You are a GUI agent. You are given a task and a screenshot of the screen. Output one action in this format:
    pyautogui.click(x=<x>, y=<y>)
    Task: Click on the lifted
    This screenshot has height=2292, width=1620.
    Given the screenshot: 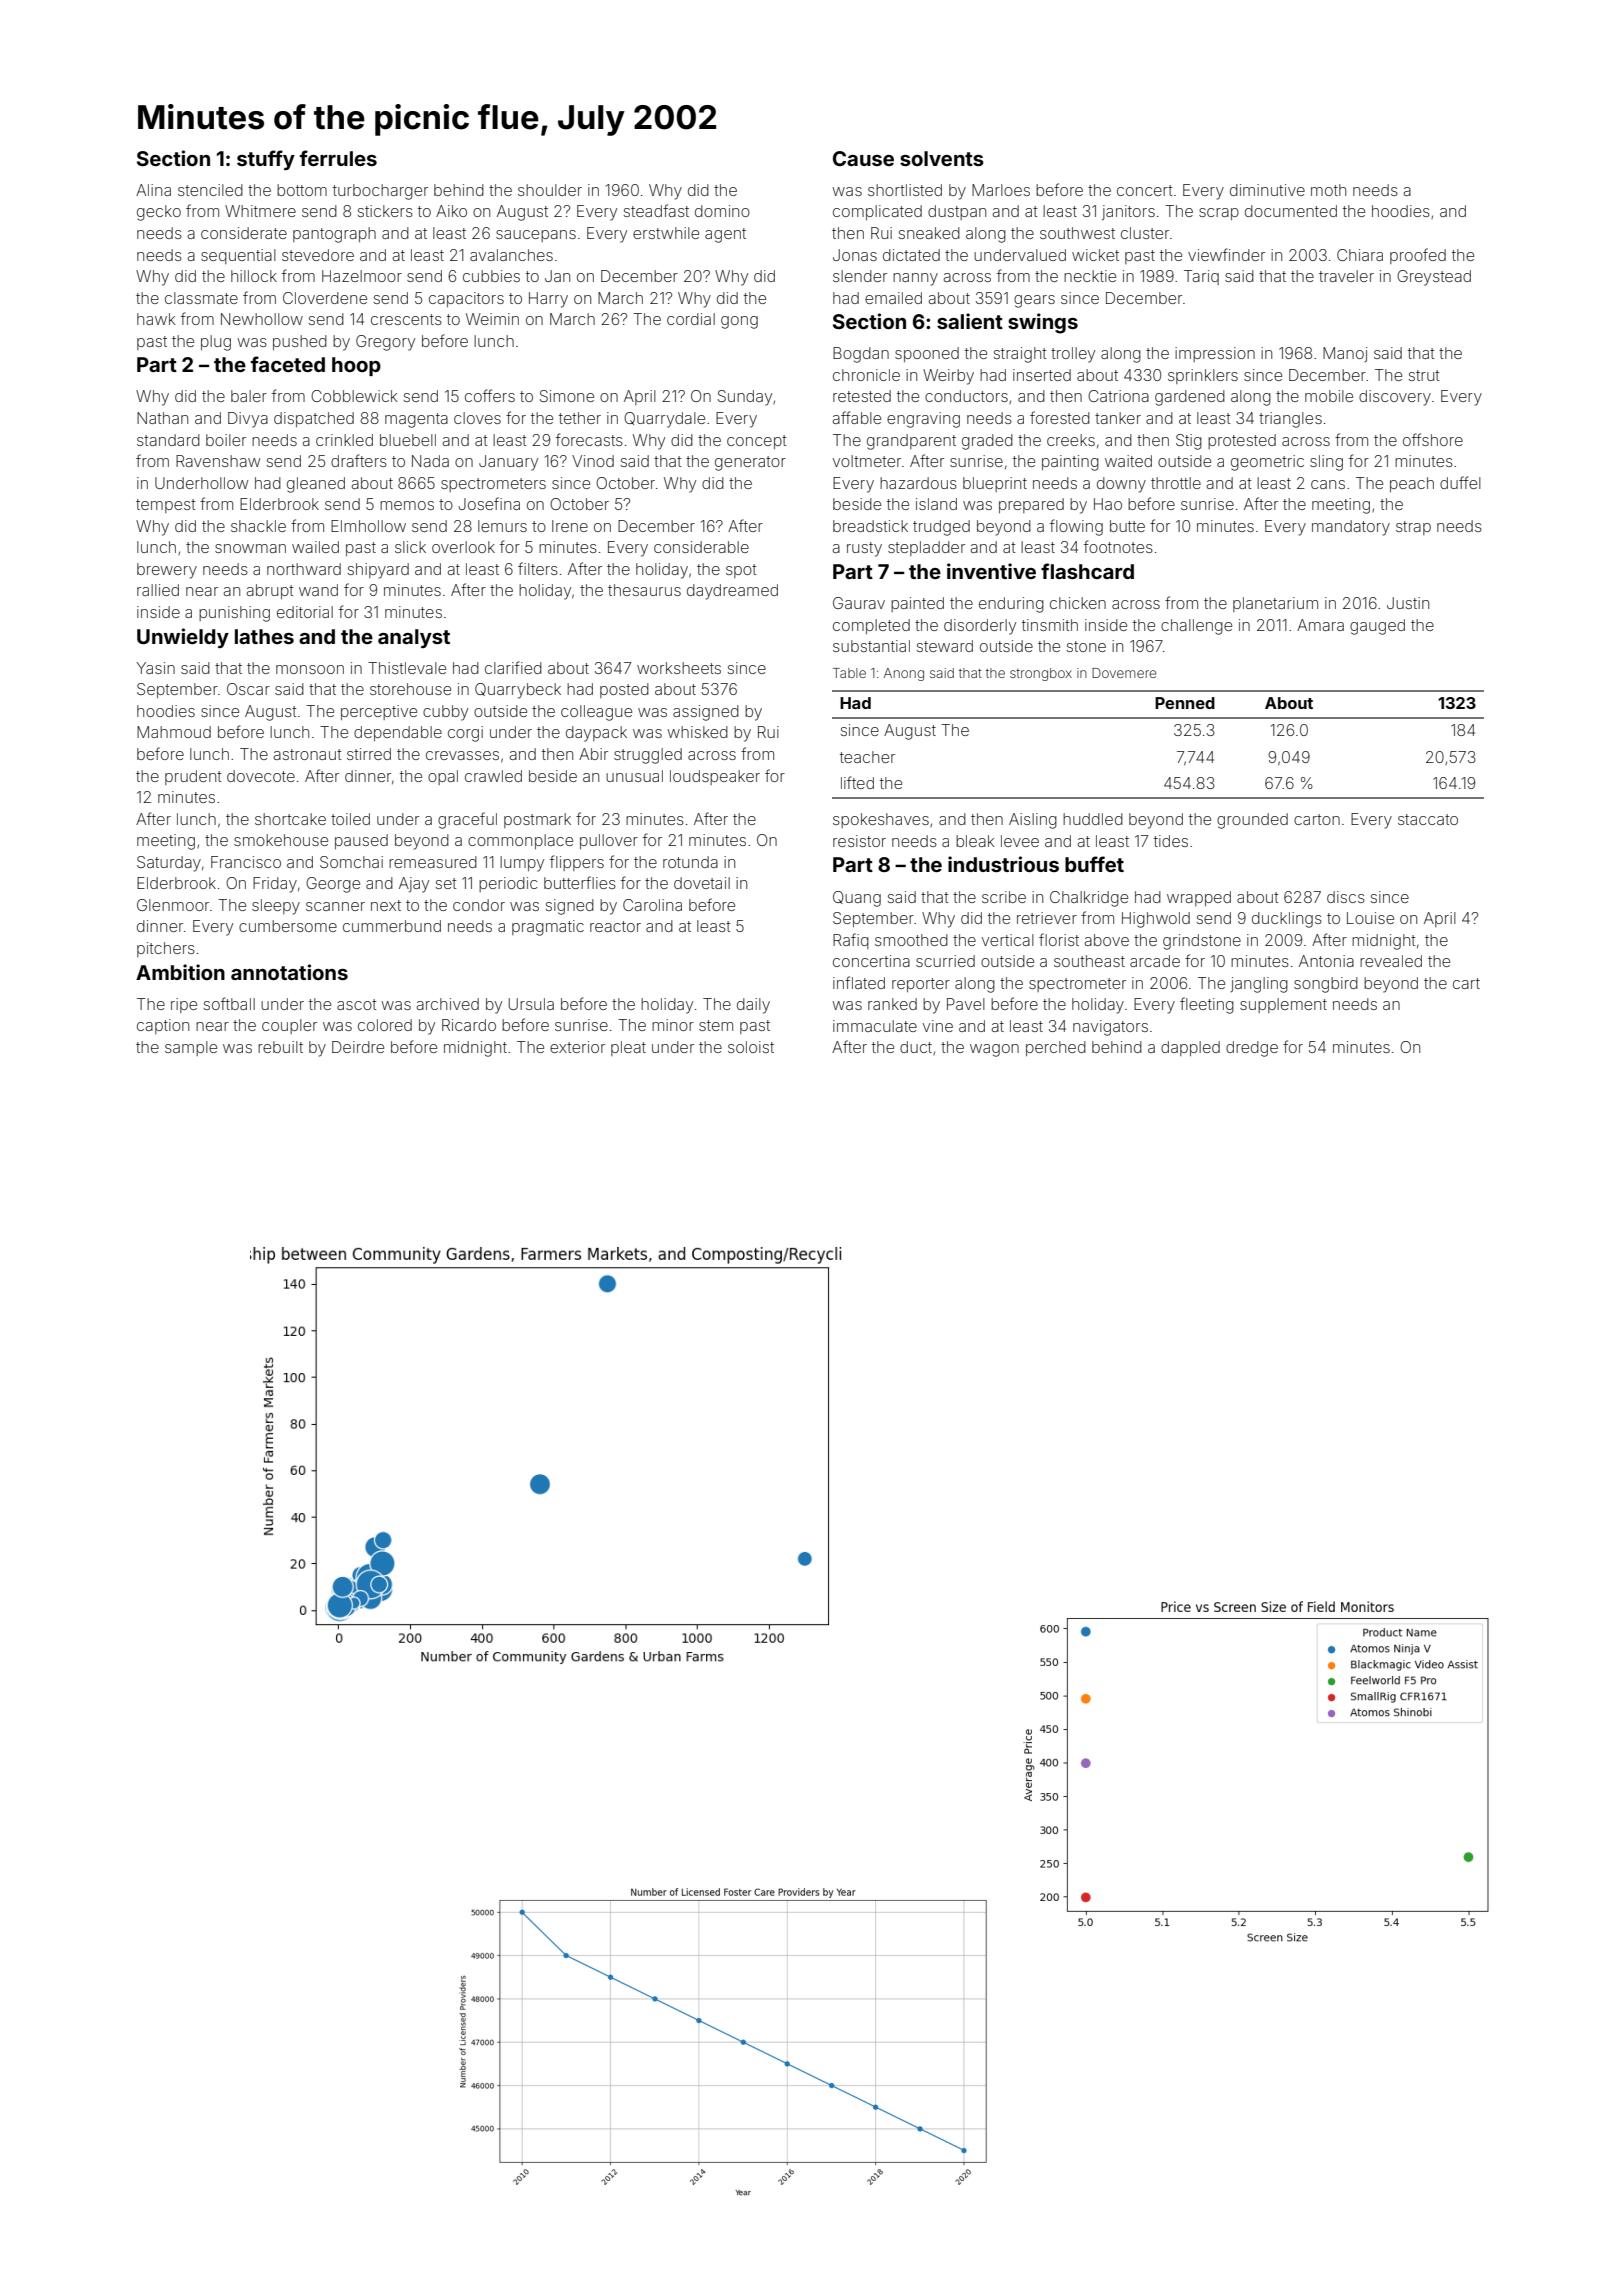 What is the action you would take?
    pyautogui.click(x=857, y=782)
